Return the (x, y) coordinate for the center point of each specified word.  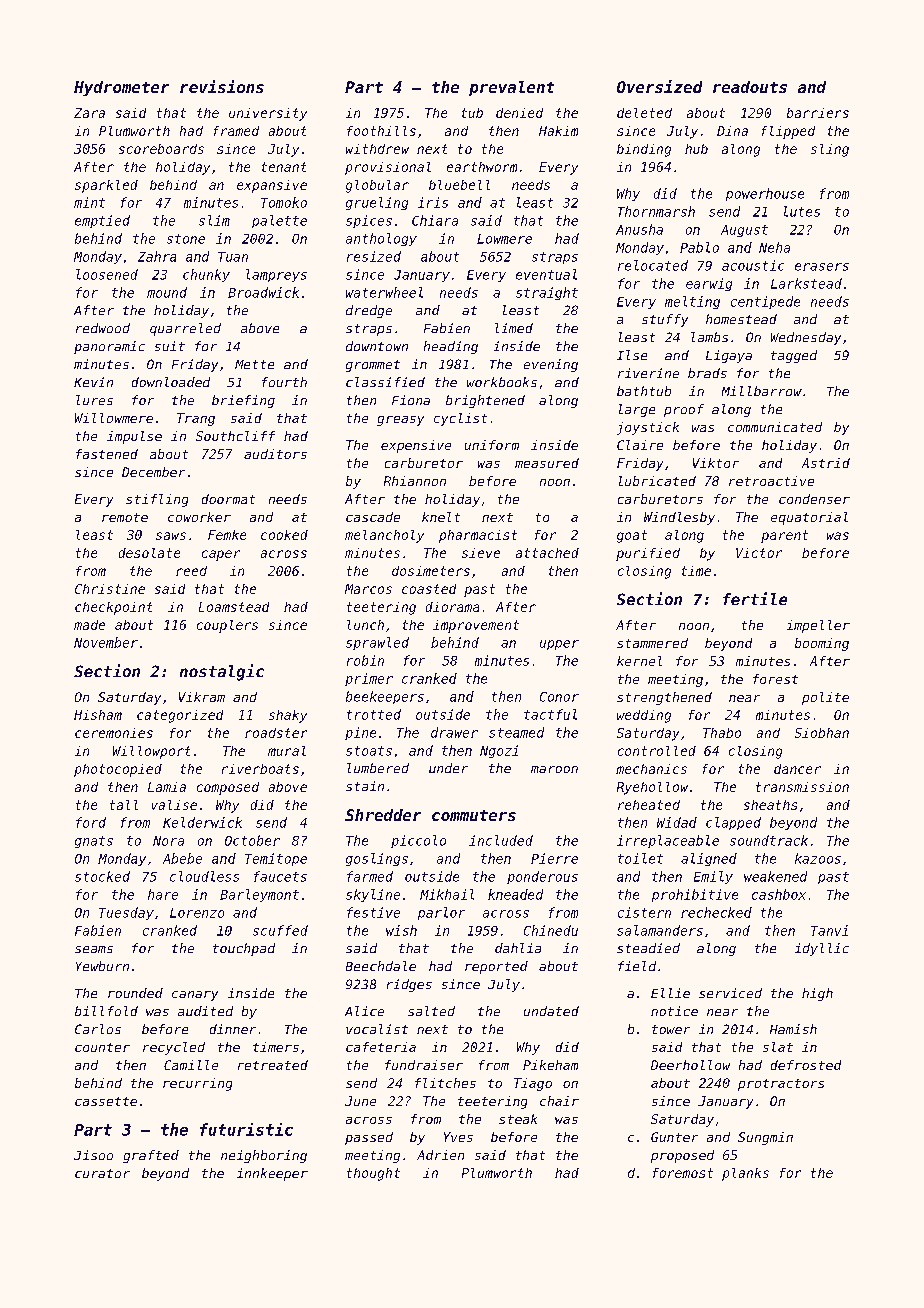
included (501, 840)
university (268, 114)
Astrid (826, 463)
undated (551, 1011)
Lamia (167, 787)
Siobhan (822, 733)
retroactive (771, 481)
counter (102, 1047)
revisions (222, 86)
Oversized (659, 86)
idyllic (822, 949)
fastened (107, 454)
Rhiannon (415, 481)
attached (547, 553)
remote (125, 517)
